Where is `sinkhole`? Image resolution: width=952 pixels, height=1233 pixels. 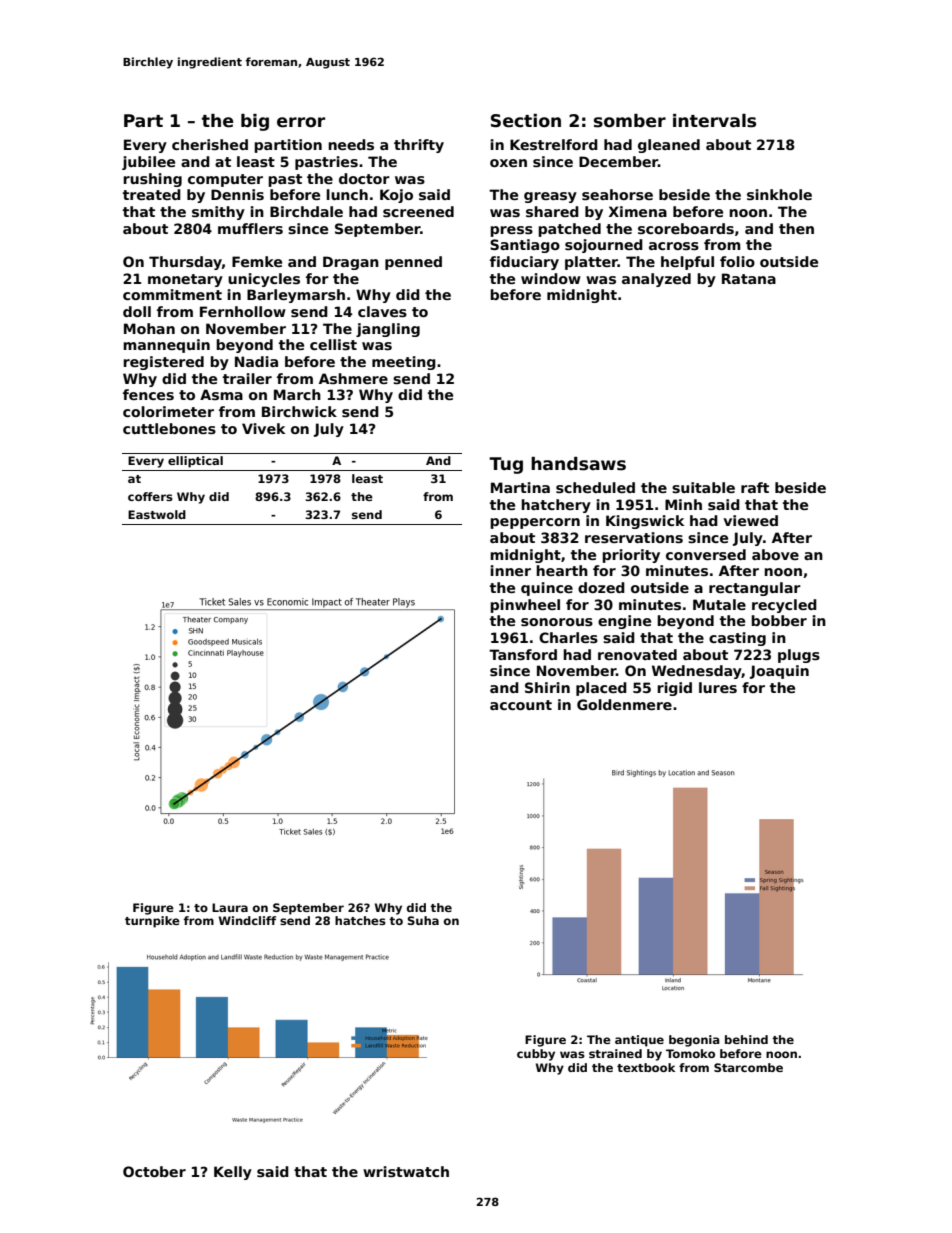 sinkhole is located at coordinates (779, 194).
